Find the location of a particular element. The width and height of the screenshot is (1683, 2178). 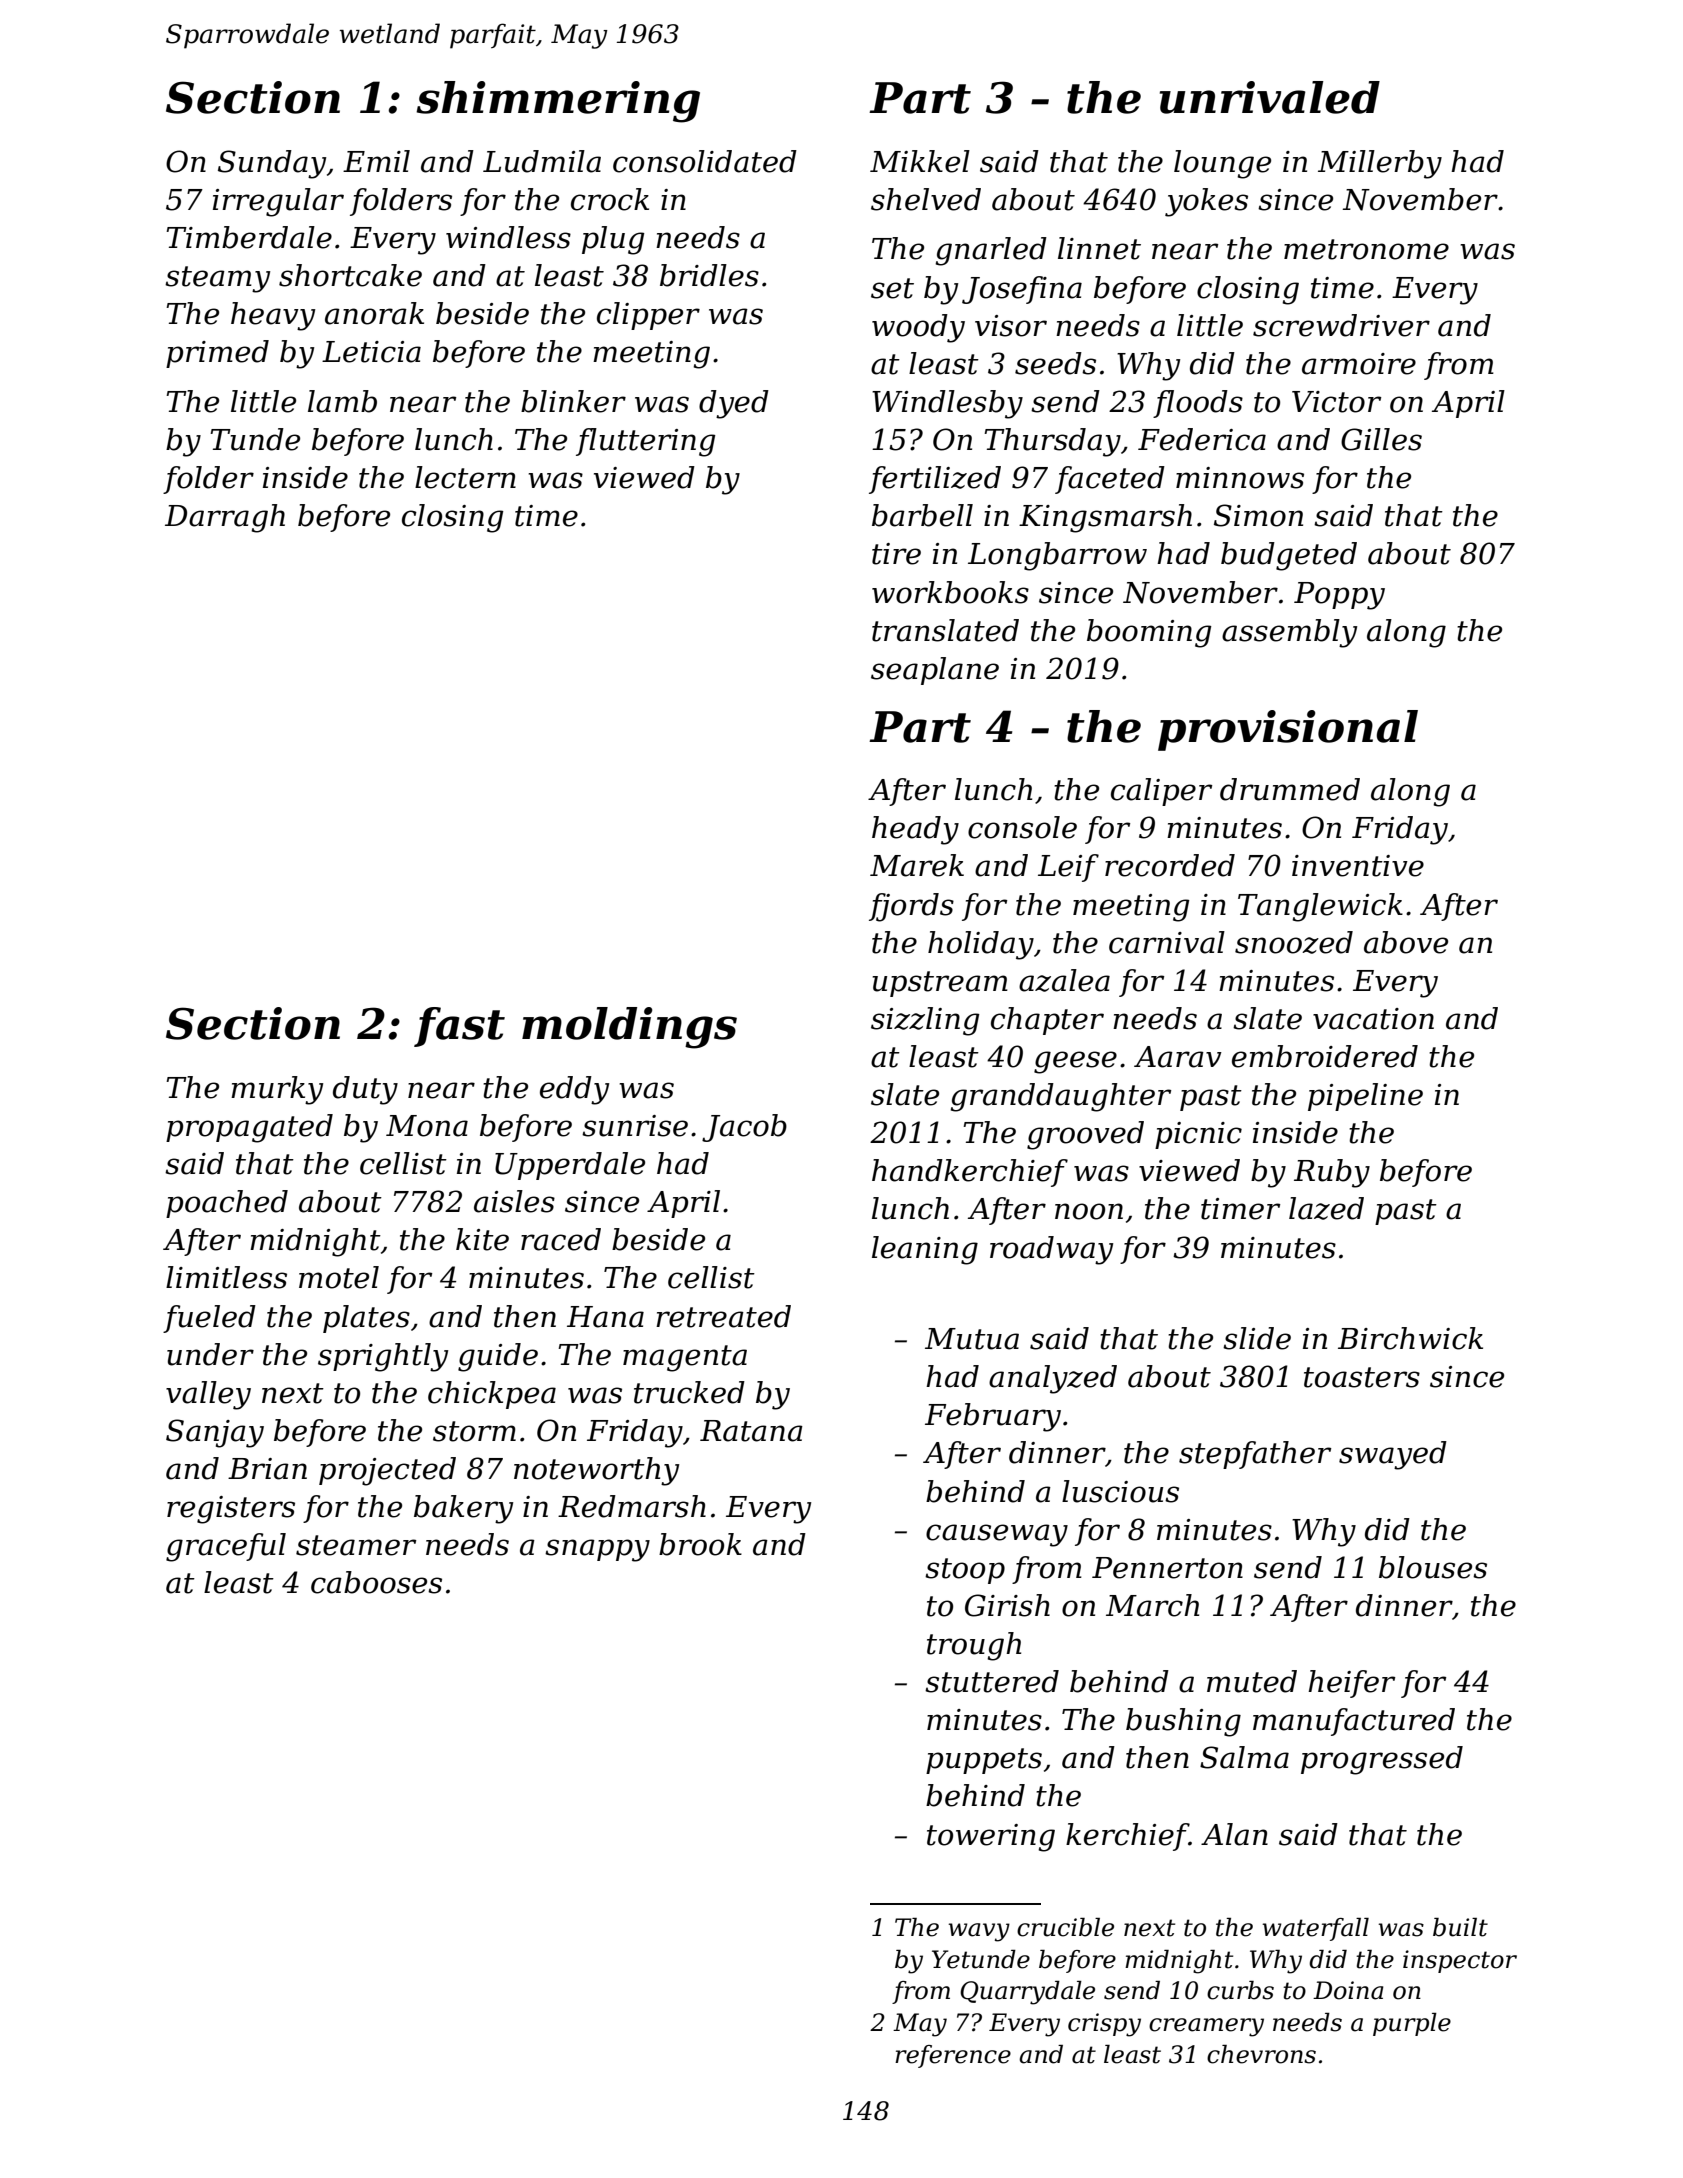

consolidated is located at coordinates (705, 161).
